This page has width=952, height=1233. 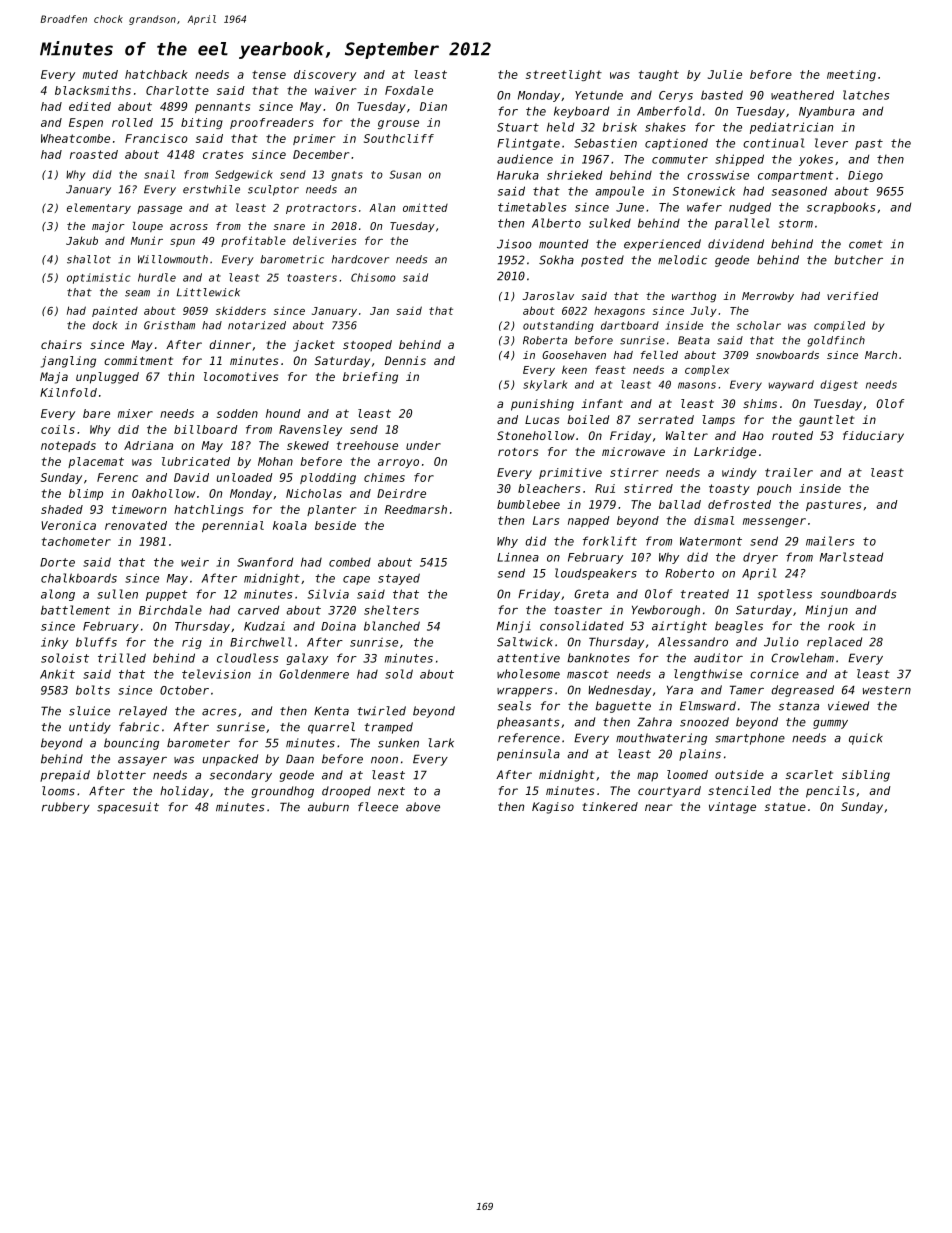 I want to click on Wheatcombe, so click(x=75, y=138).
